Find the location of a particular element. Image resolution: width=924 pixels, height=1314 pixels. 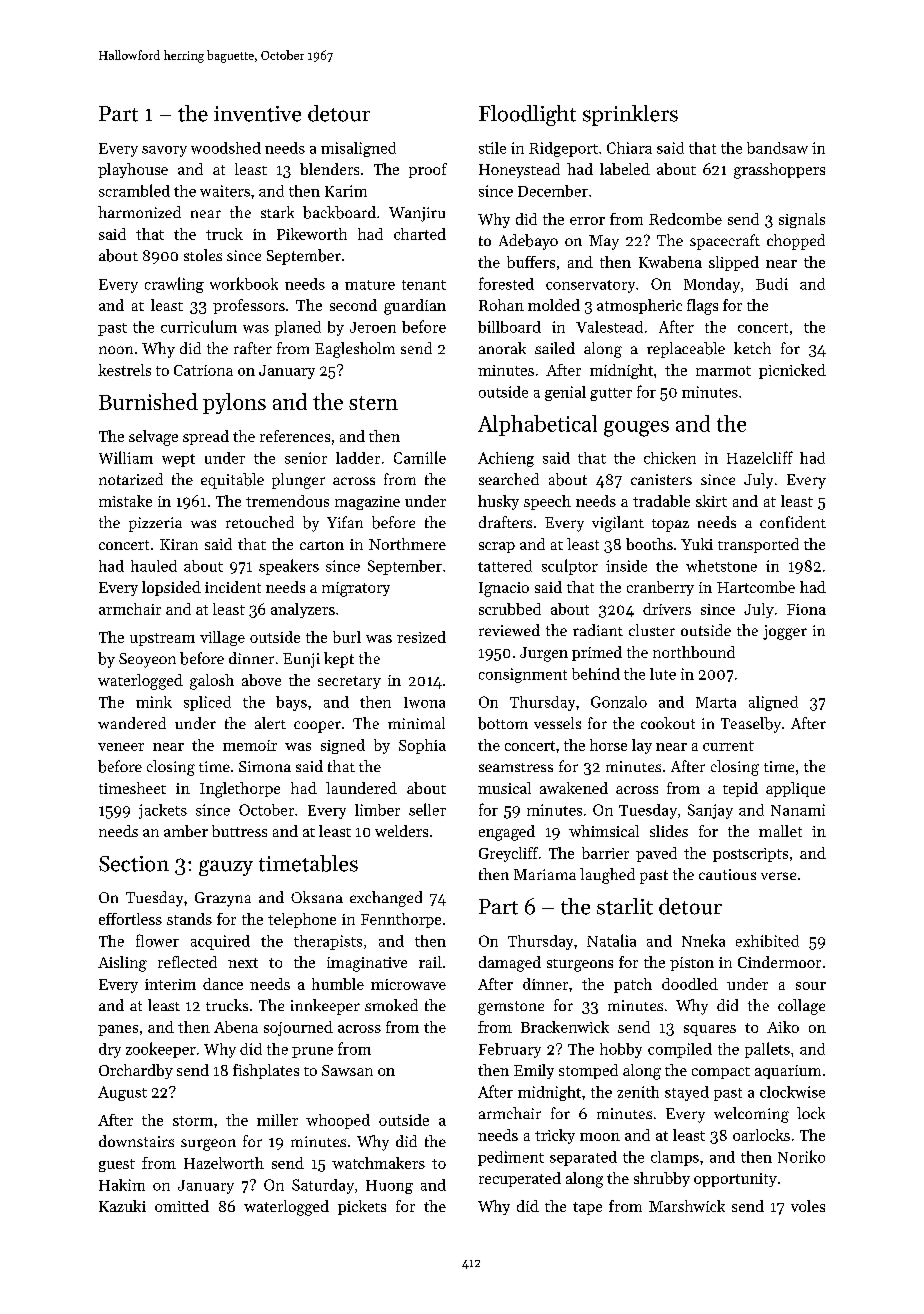

Fiona is located at coordinates (806, 609).
